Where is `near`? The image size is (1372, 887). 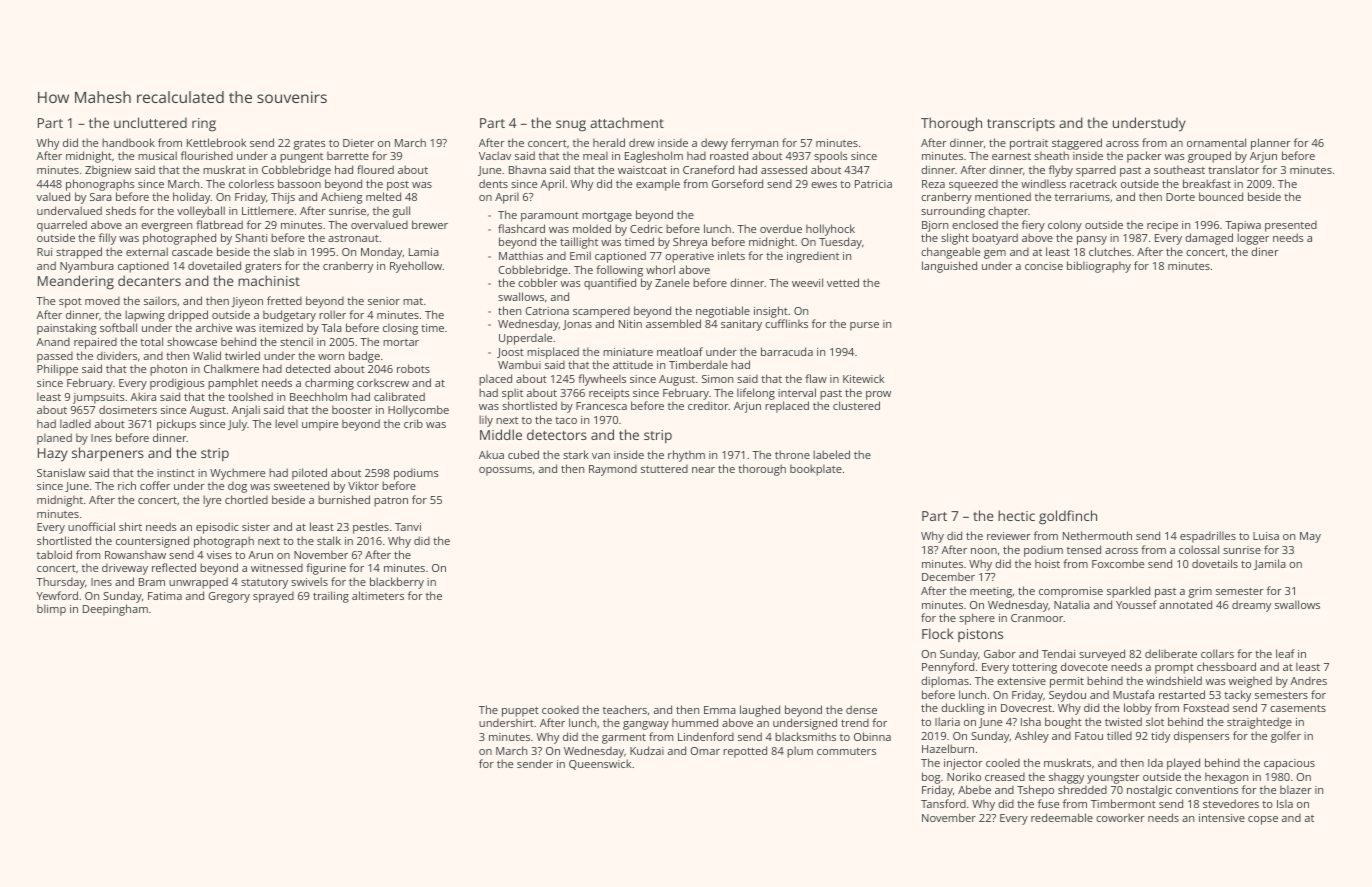
near is located at coordinates (703, 470).
